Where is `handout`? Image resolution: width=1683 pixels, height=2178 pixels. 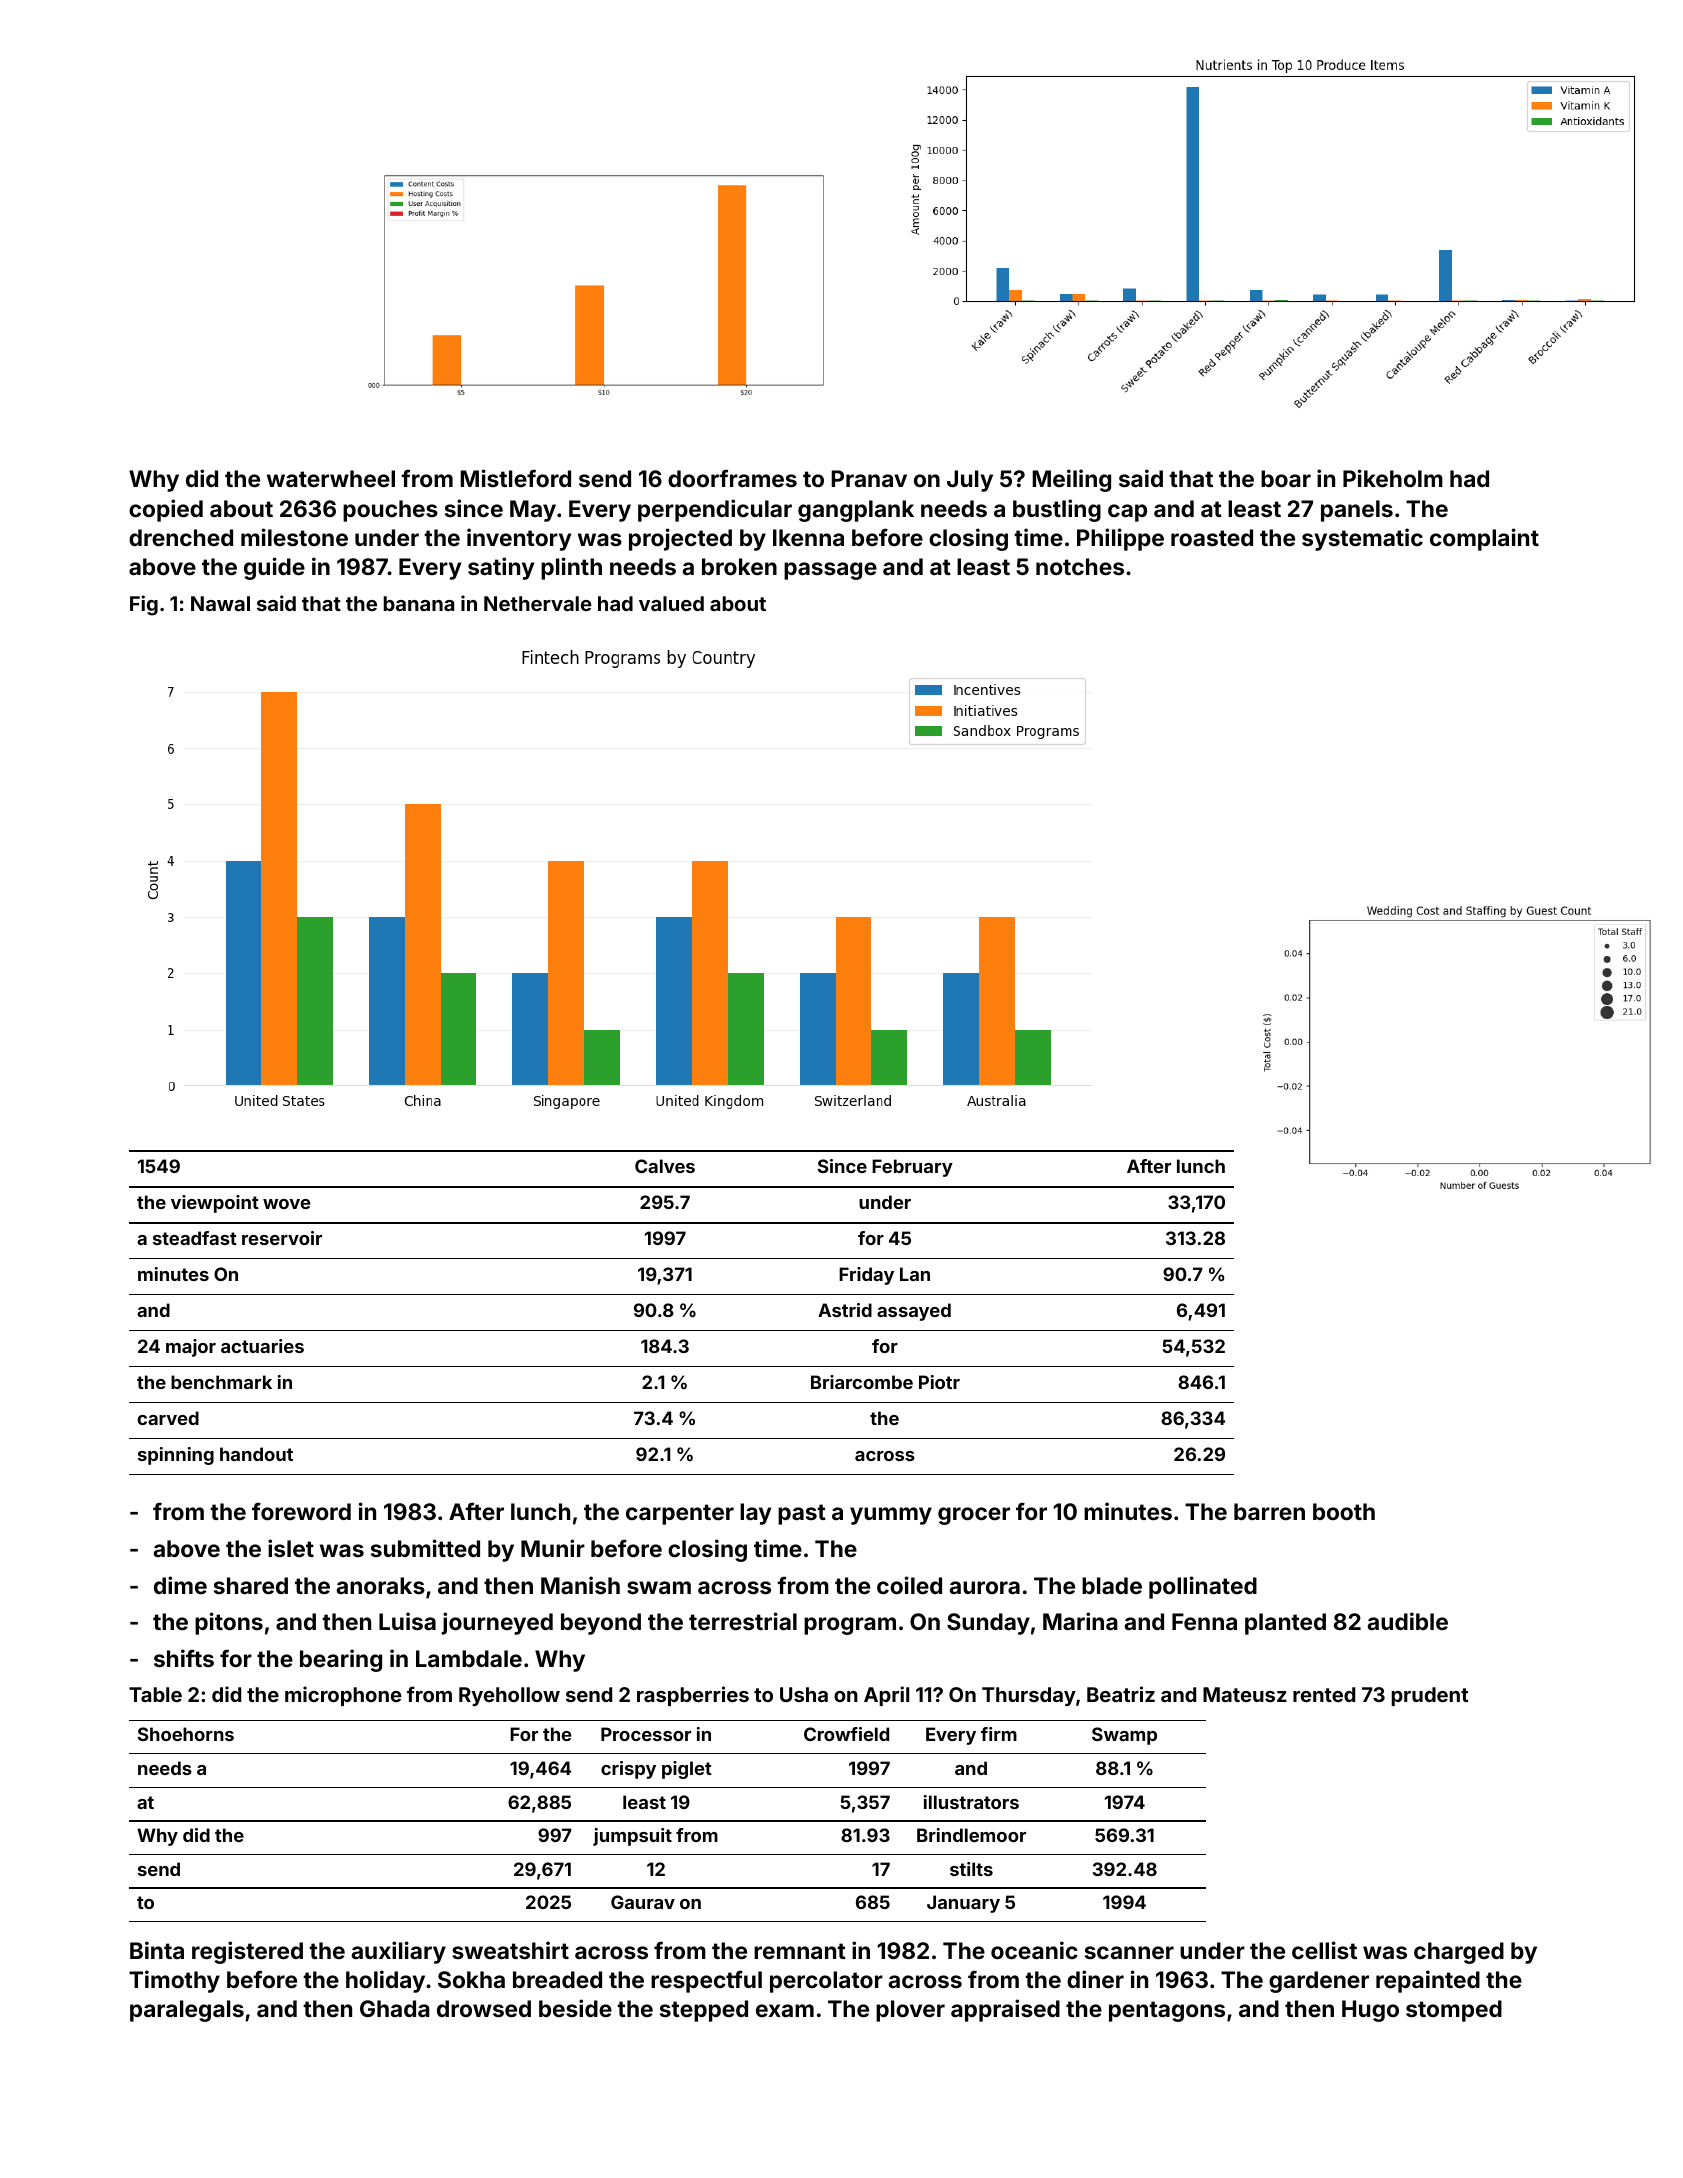
handout is located at coordinates (256, 1454).
